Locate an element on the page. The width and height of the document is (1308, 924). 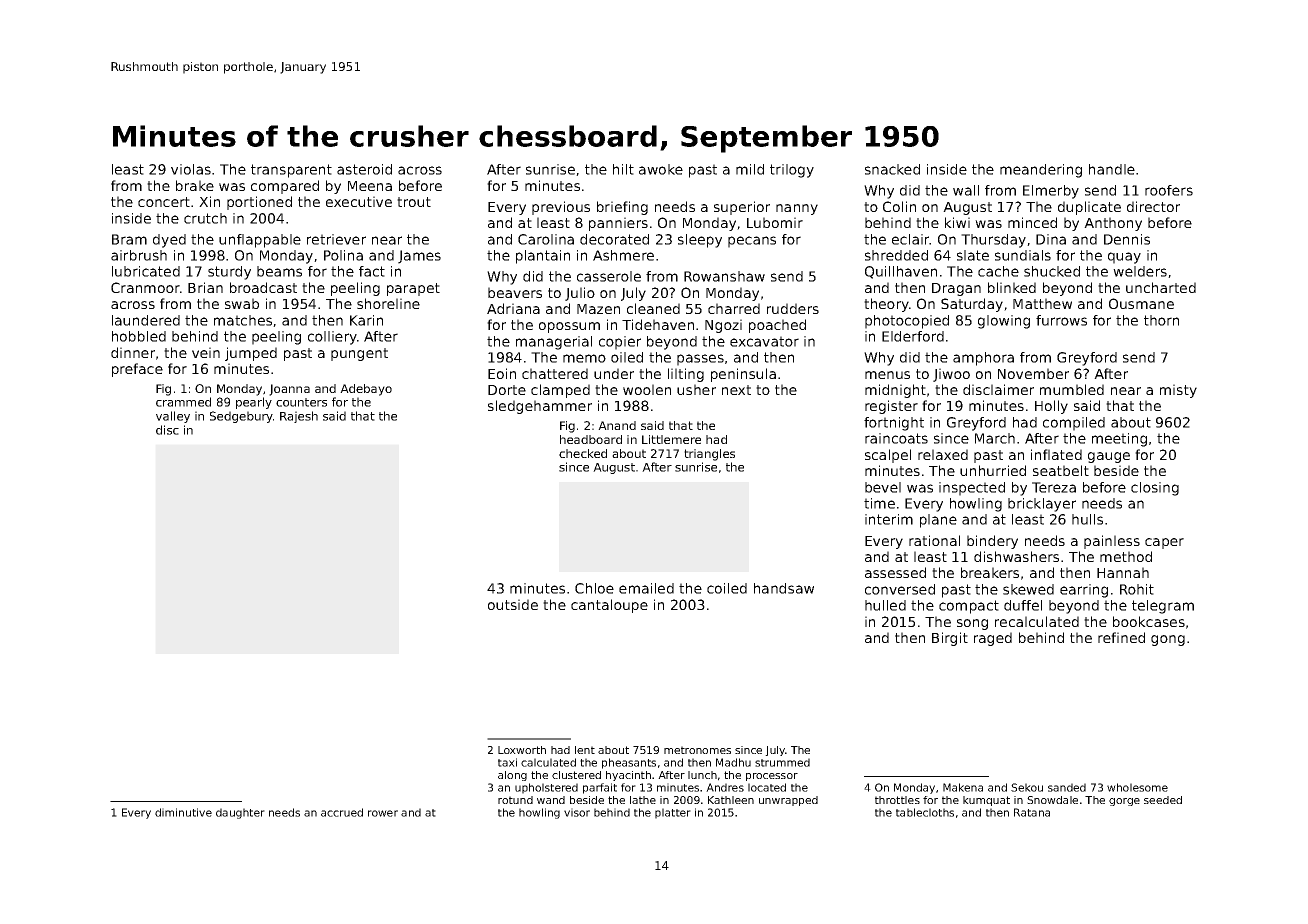
closing is located at coordinates (1155, 489).
